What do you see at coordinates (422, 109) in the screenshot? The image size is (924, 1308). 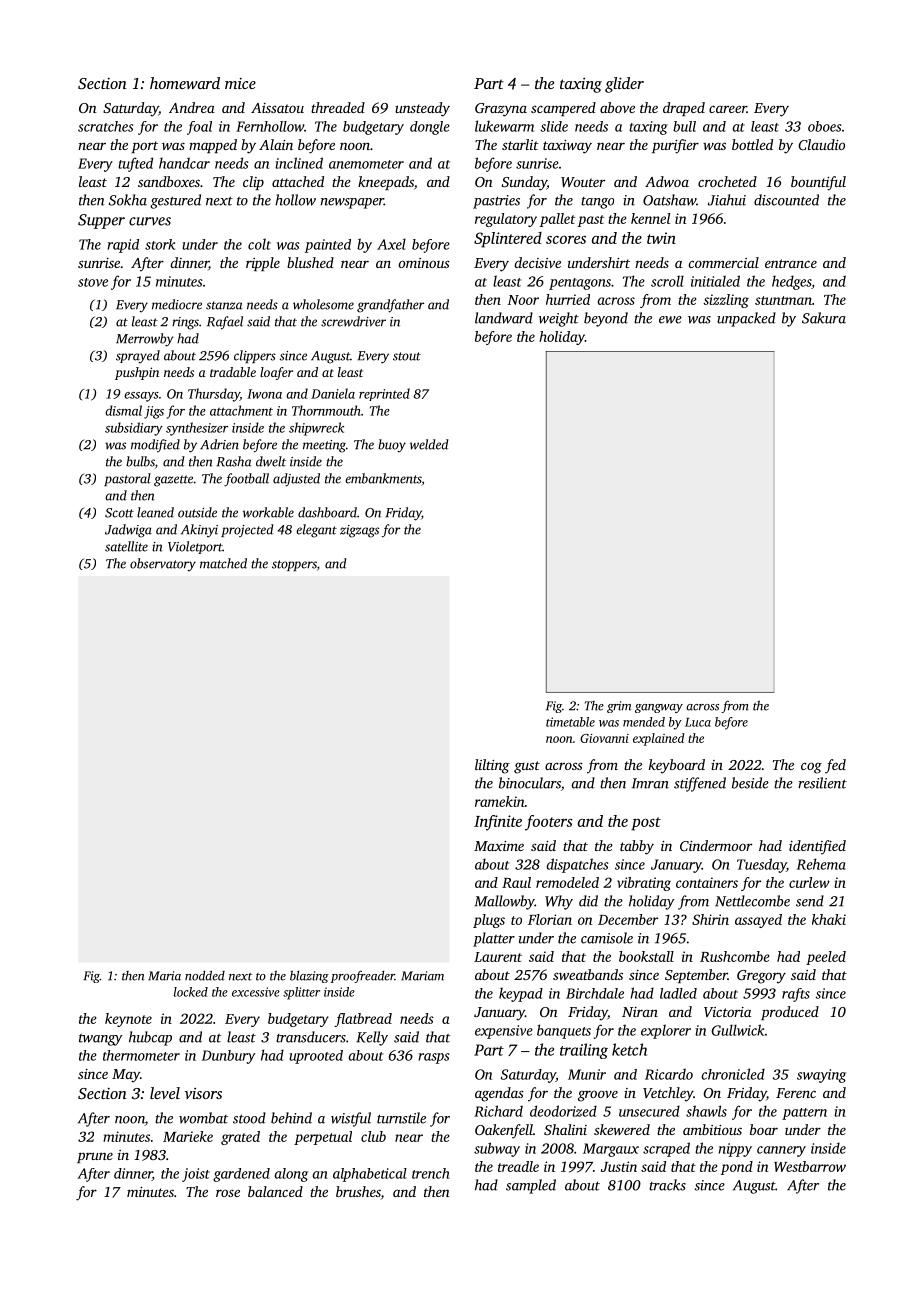 I see `unsteady` at bounding box center [422, 109].
